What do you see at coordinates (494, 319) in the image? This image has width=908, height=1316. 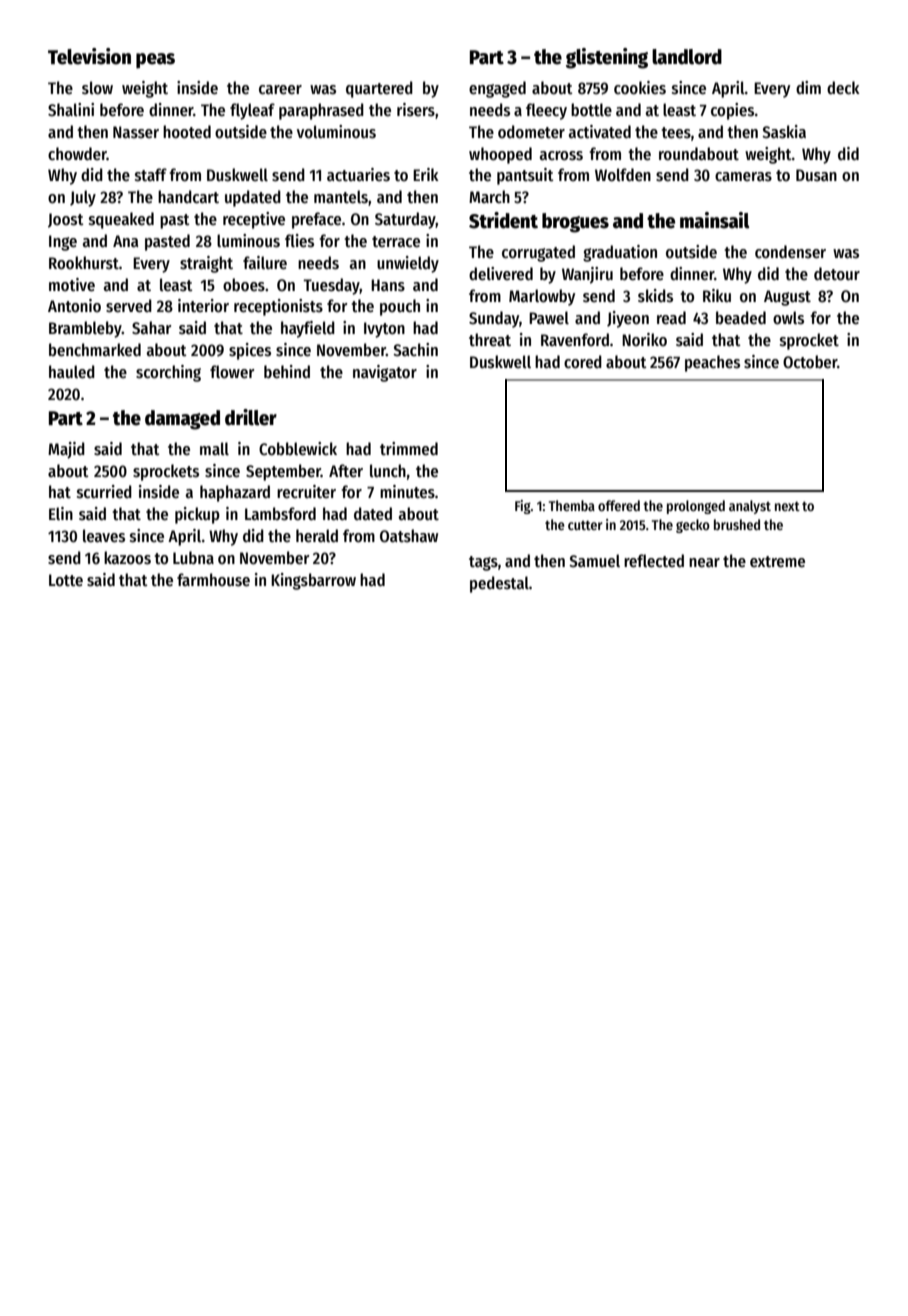 I see `Sunday` at bounding box center [494, 319].
